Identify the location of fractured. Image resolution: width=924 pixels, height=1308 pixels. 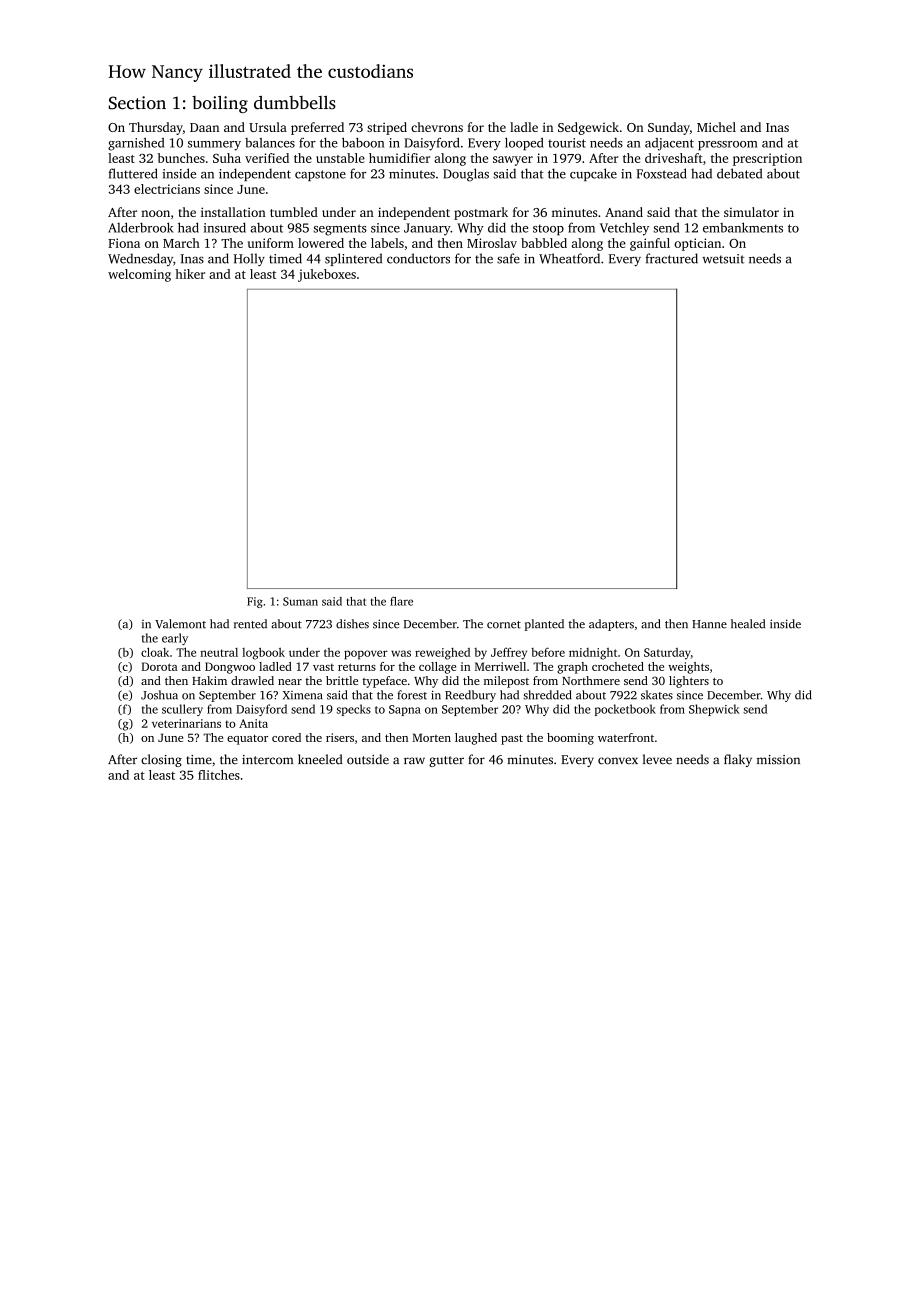
(672, 258).
